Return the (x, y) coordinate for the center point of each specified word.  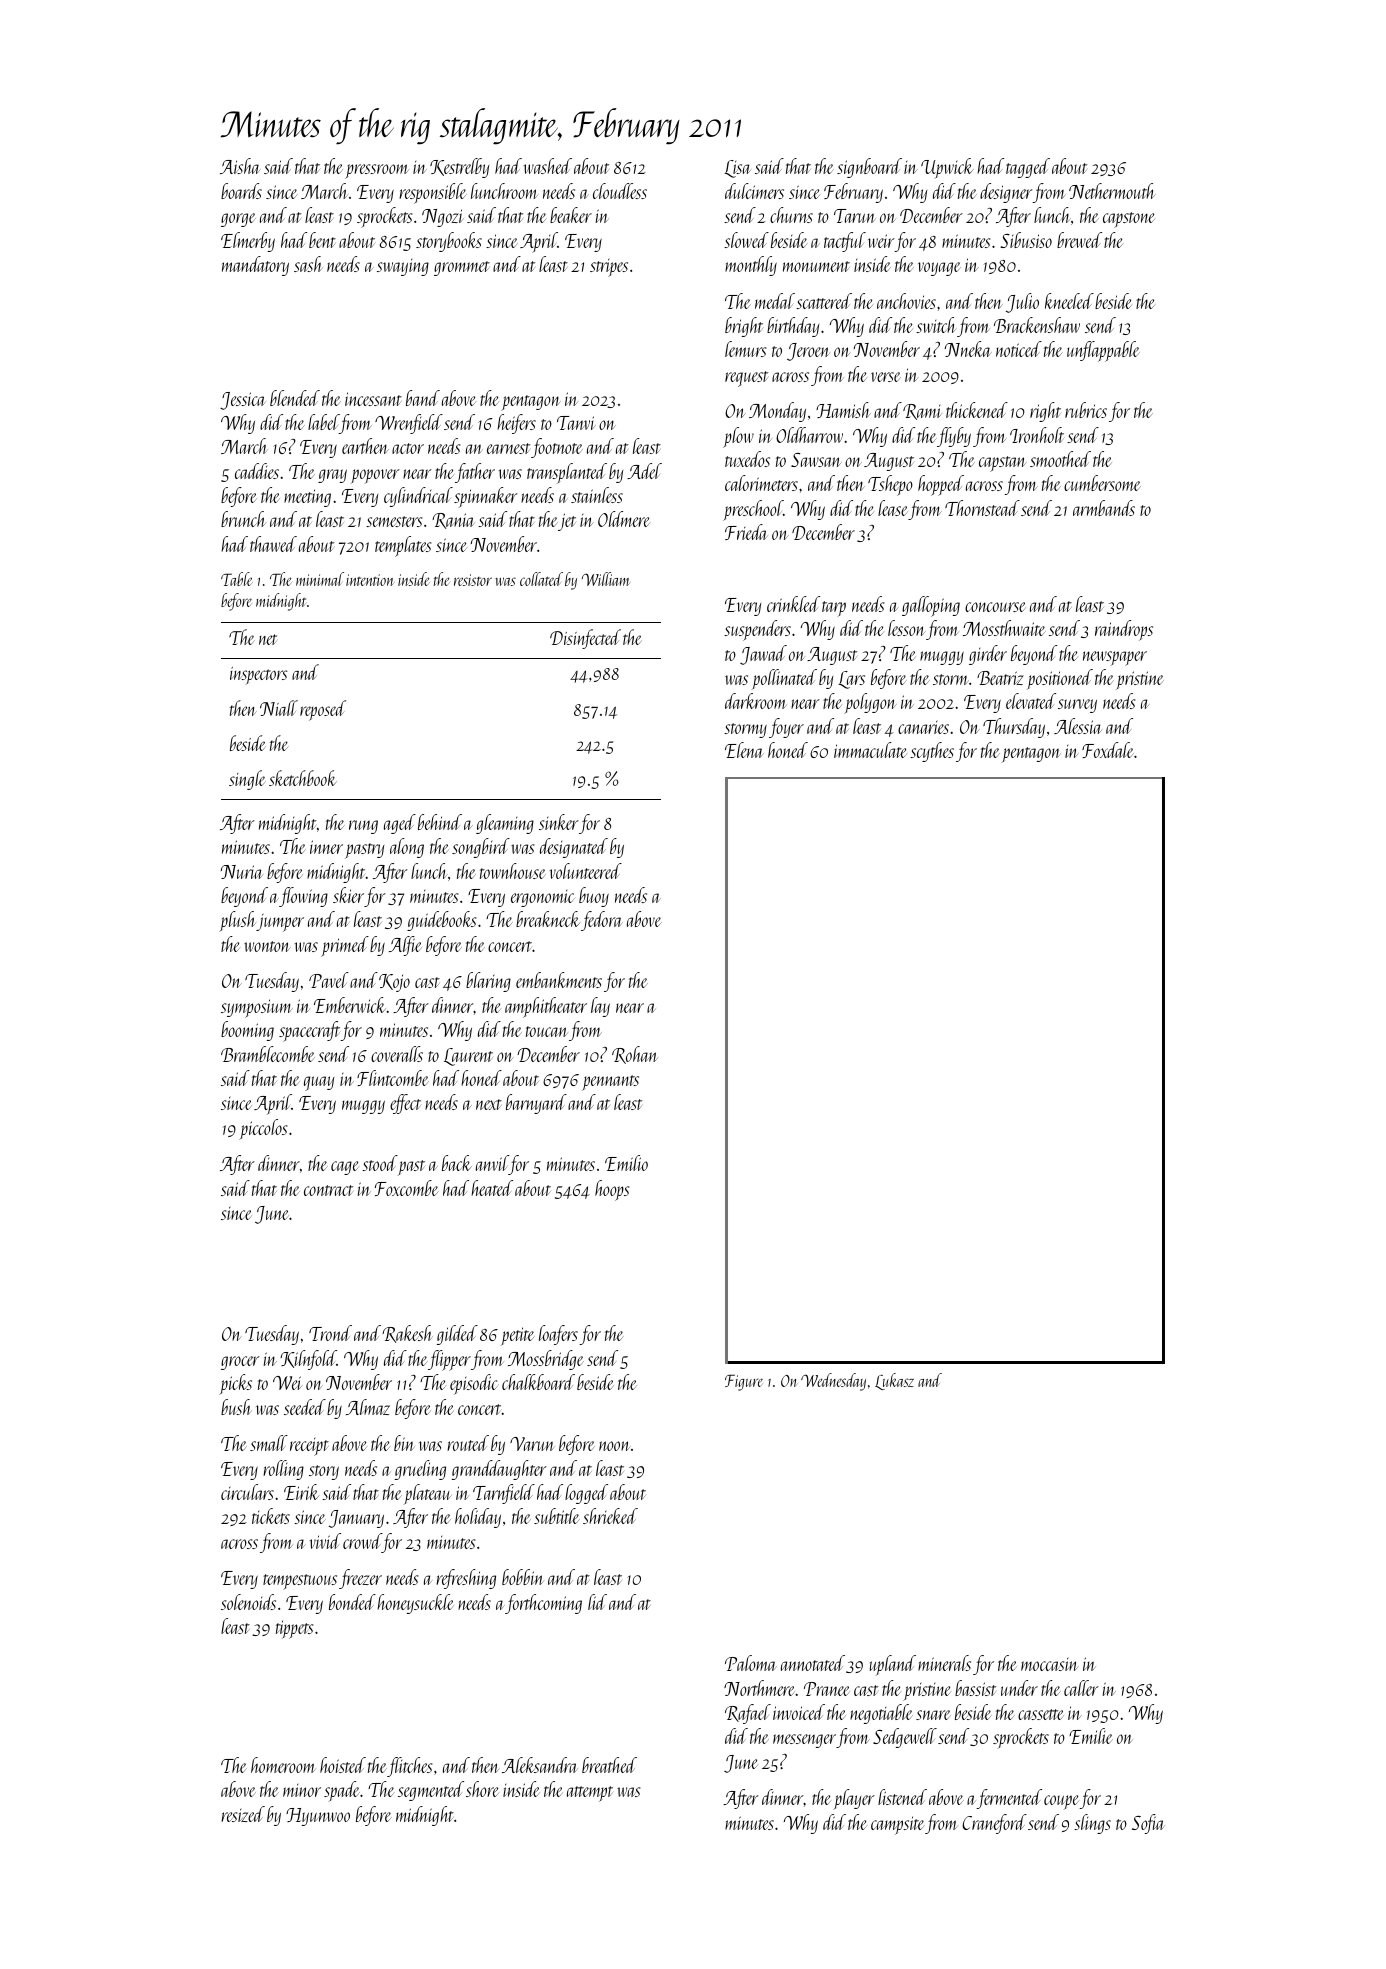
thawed (273, 544)
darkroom (755, 701)
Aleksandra (539, 1765)
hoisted (343, 1765)
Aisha (240, 166)
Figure (744, 1382)
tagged (1028, 168)
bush (236, 1407)
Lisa (737, 169)
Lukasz (894, 1381)
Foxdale (1108, 750)
